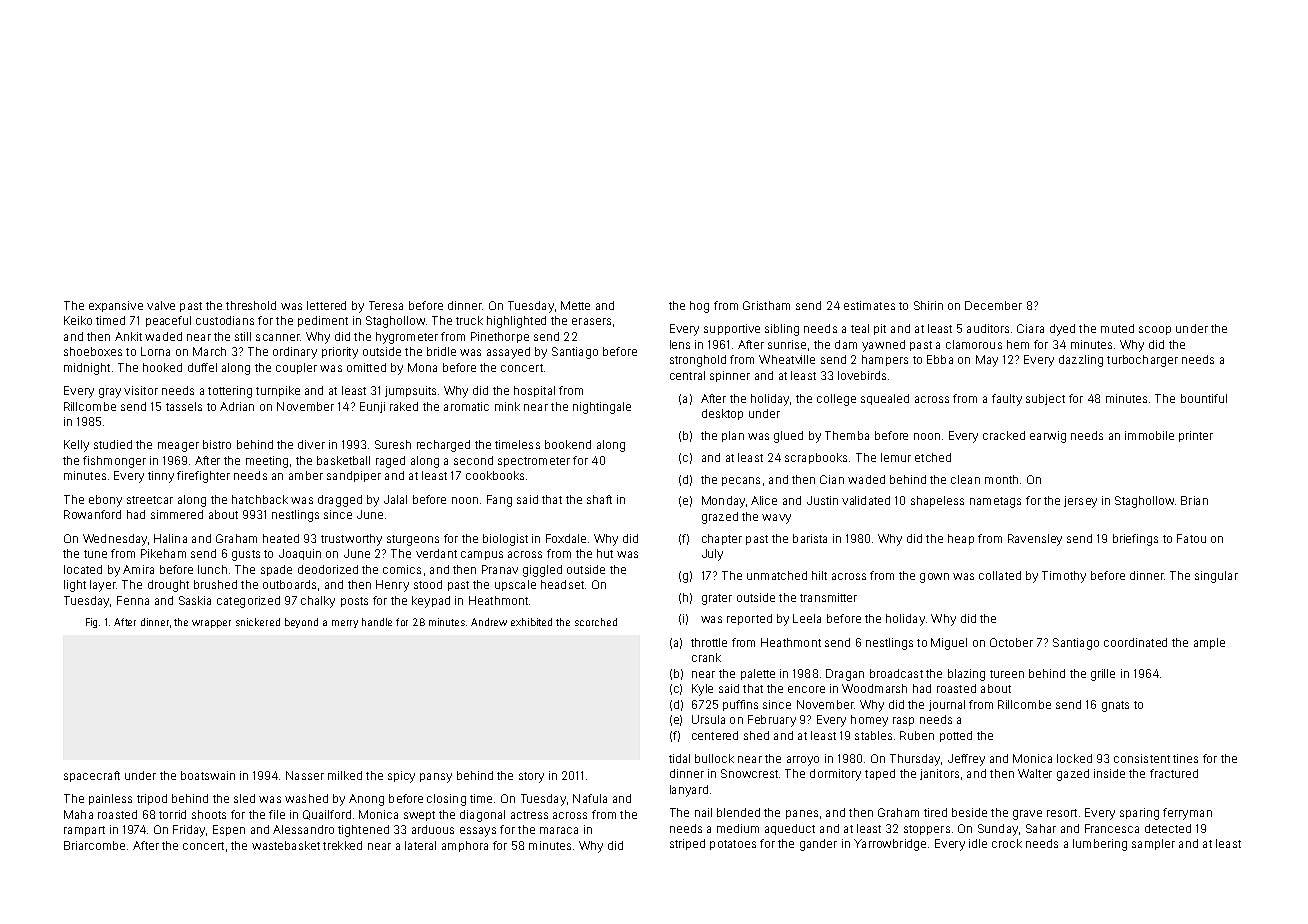  I want to click on journal, so click(947, 705).
